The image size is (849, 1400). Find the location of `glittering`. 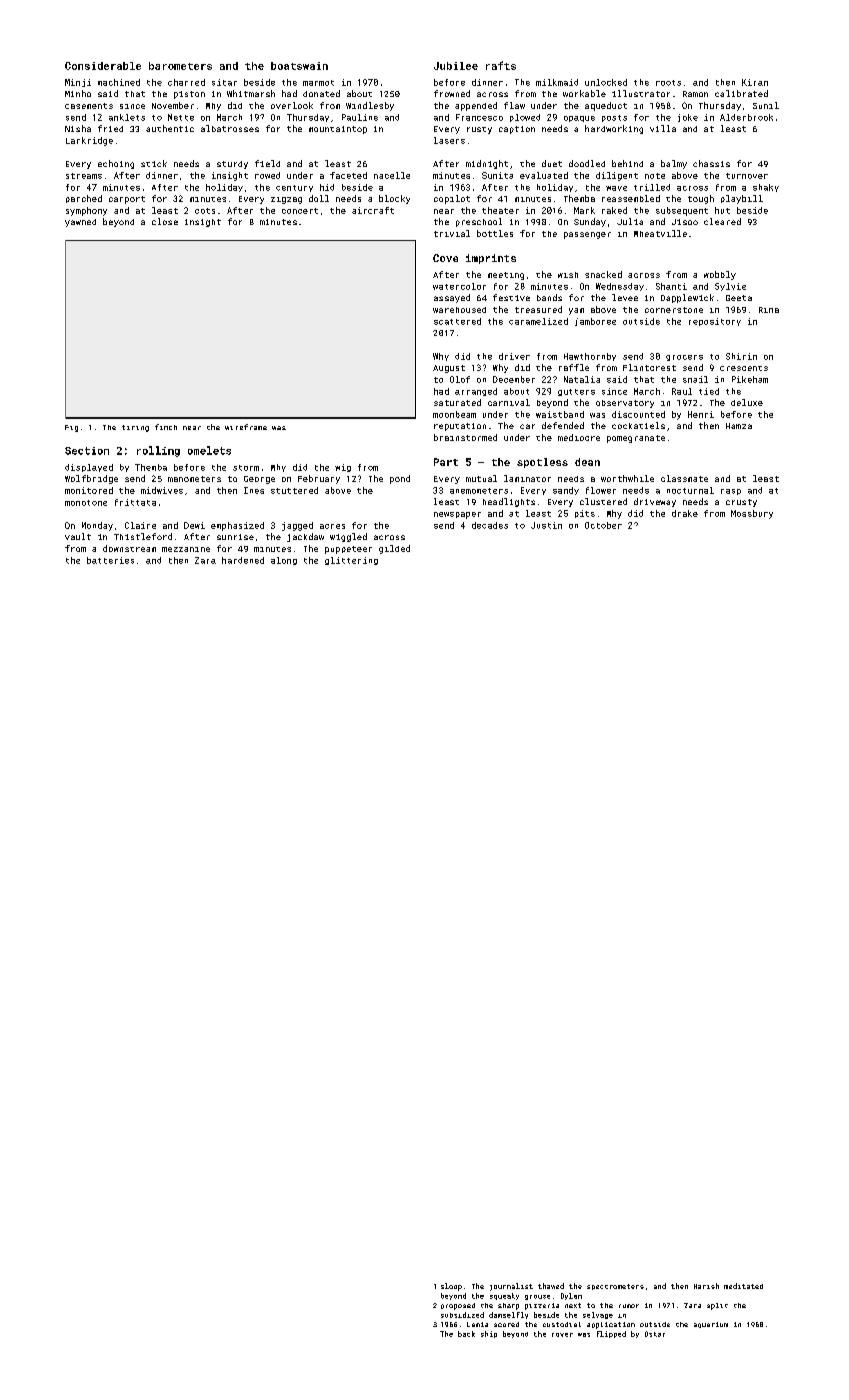

glittering is located at coordinates (351, 561).
